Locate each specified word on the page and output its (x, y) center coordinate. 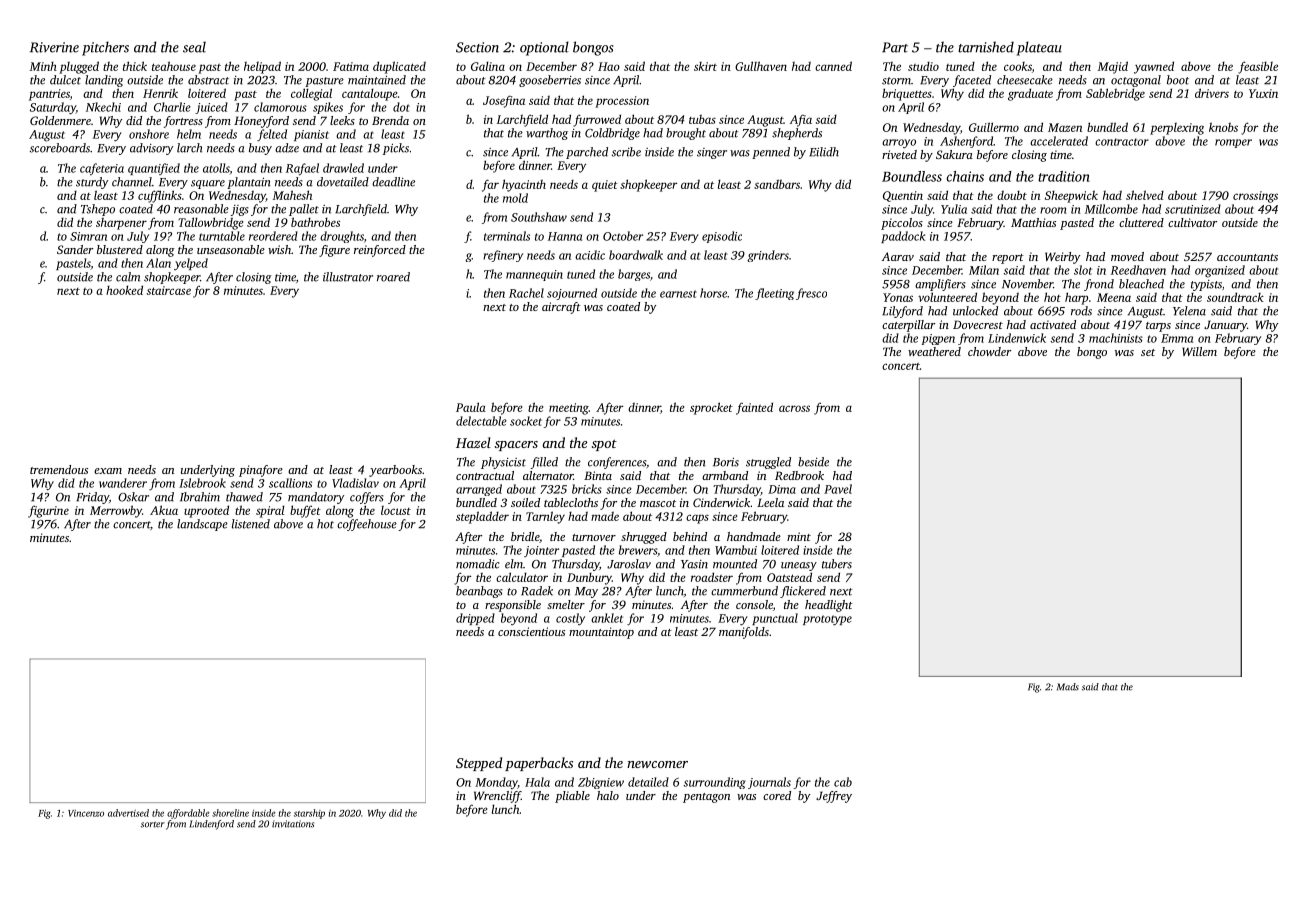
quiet (605, 186)
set (1148, 352)
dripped (475, 619)
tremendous (59, 469)
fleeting (774, 294)
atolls (216, 169)
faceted (972, 81)
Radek (537, 591)
